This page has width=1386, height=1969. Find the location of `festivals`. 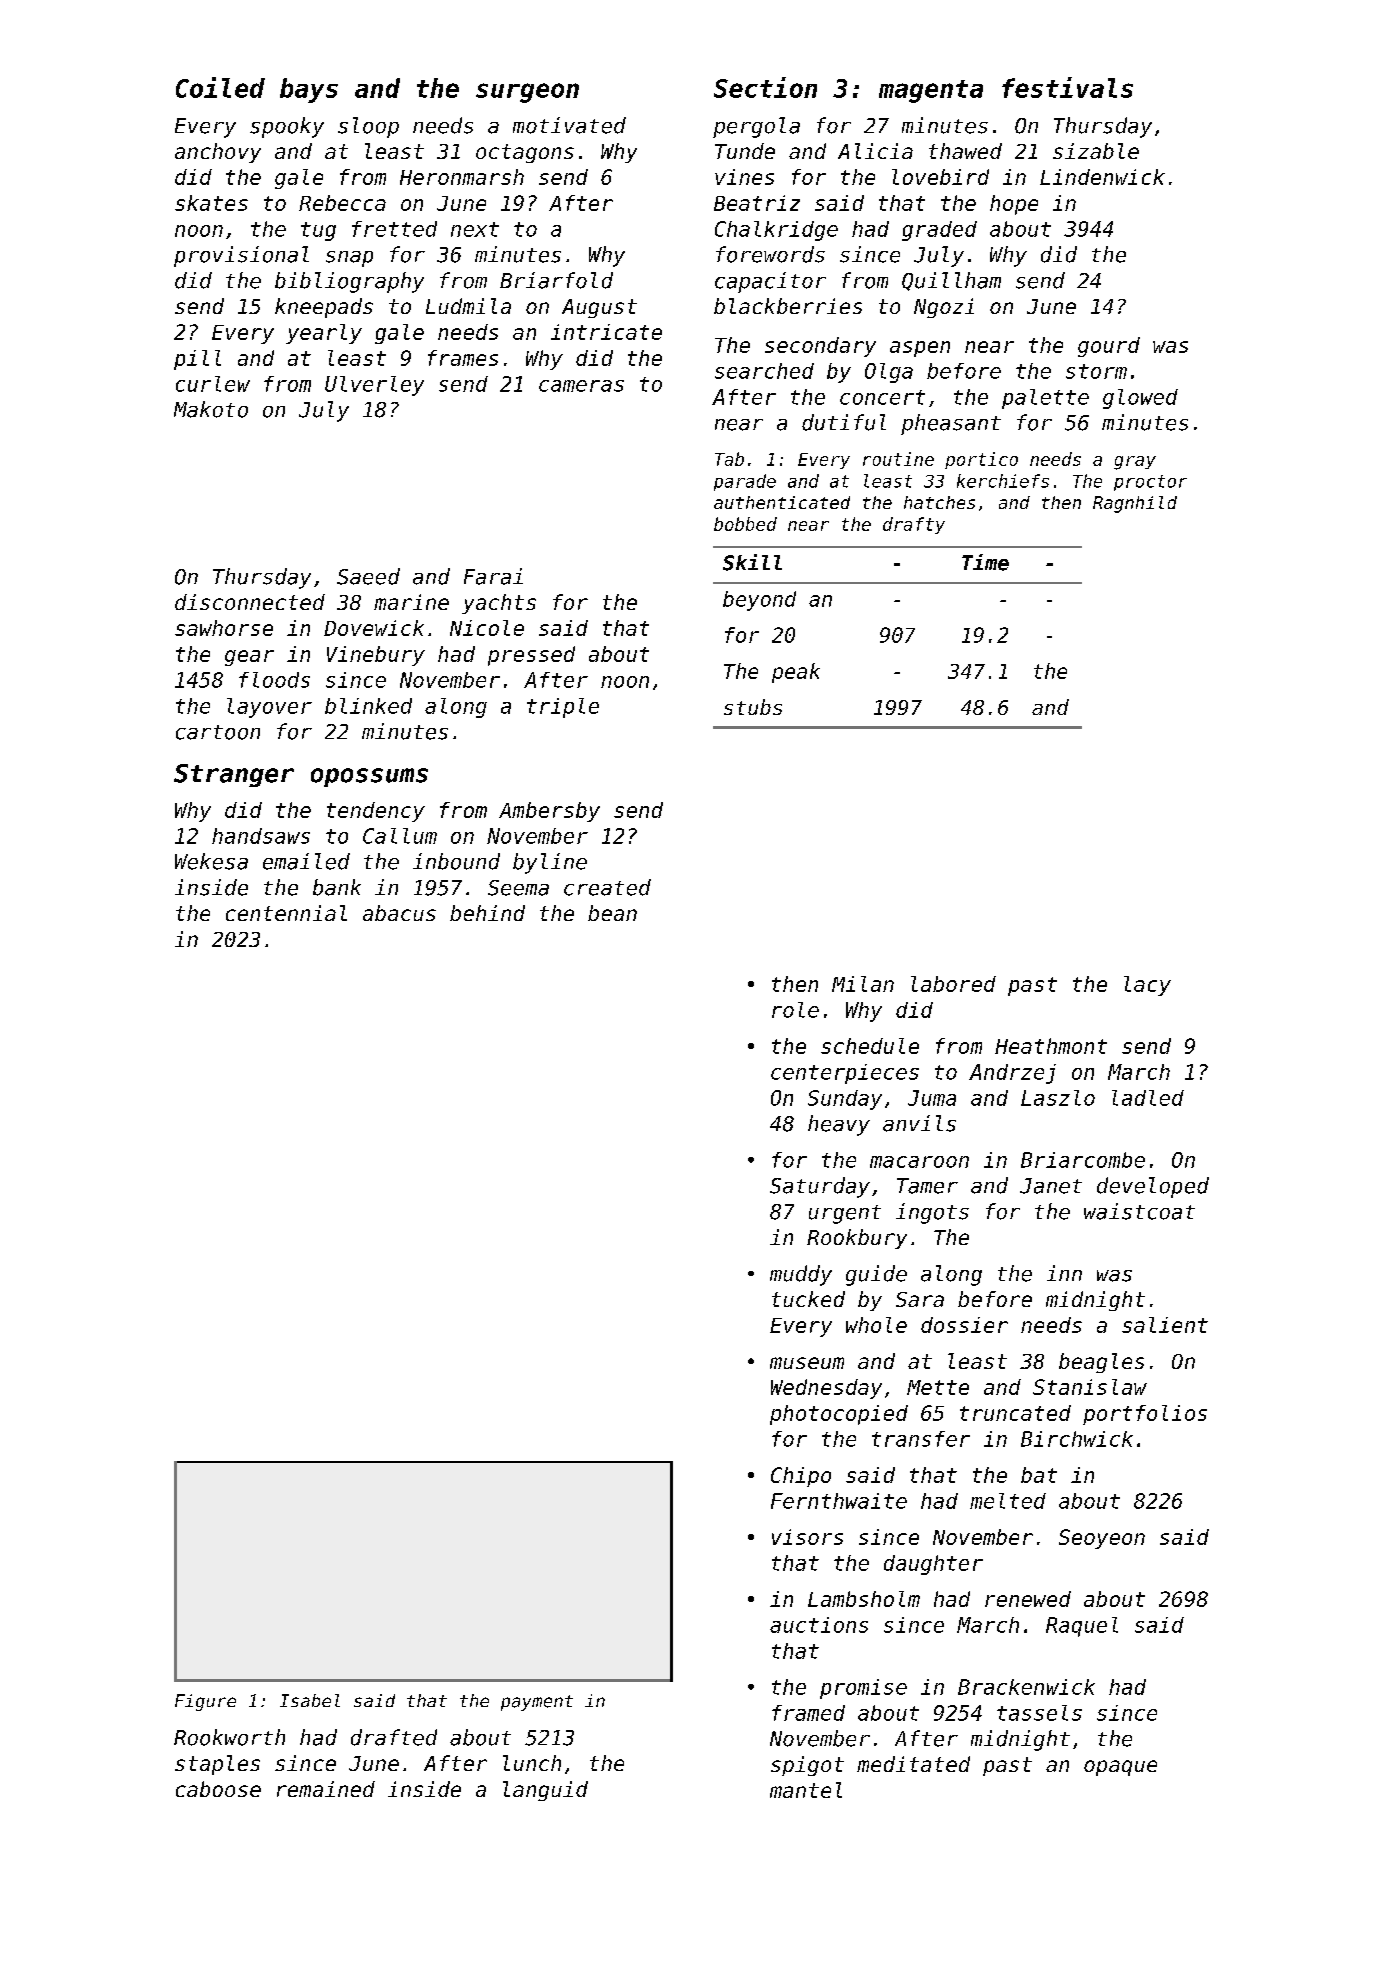

festivals is located at coordinates (1067, 87).
